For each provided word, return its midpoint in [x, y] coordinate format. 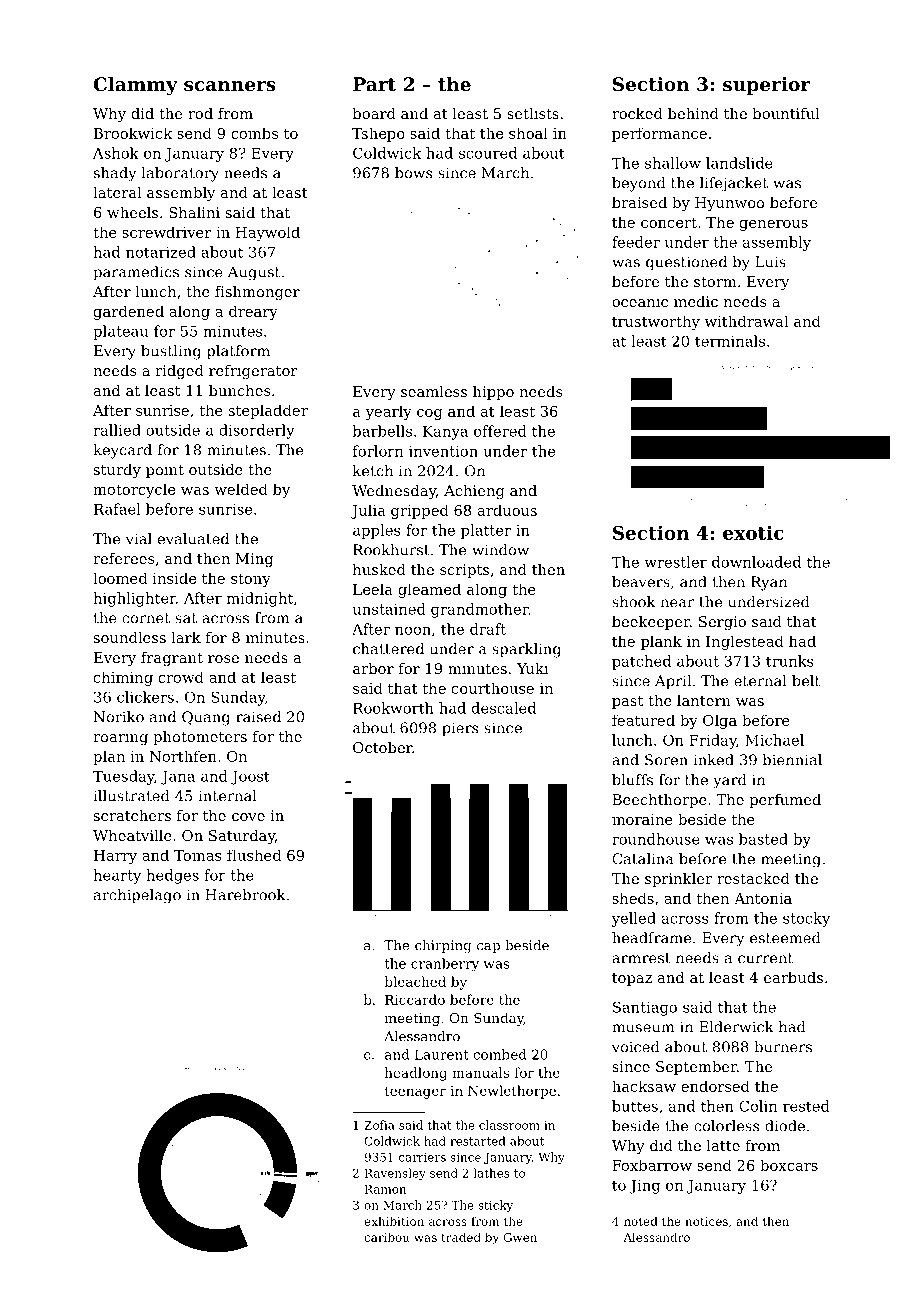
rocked [637, 113]
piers [460, 729]
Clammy [136, 86]
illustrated [132, 796]
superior [766, 86]
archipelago [137, 896]
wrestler [675, 562]
